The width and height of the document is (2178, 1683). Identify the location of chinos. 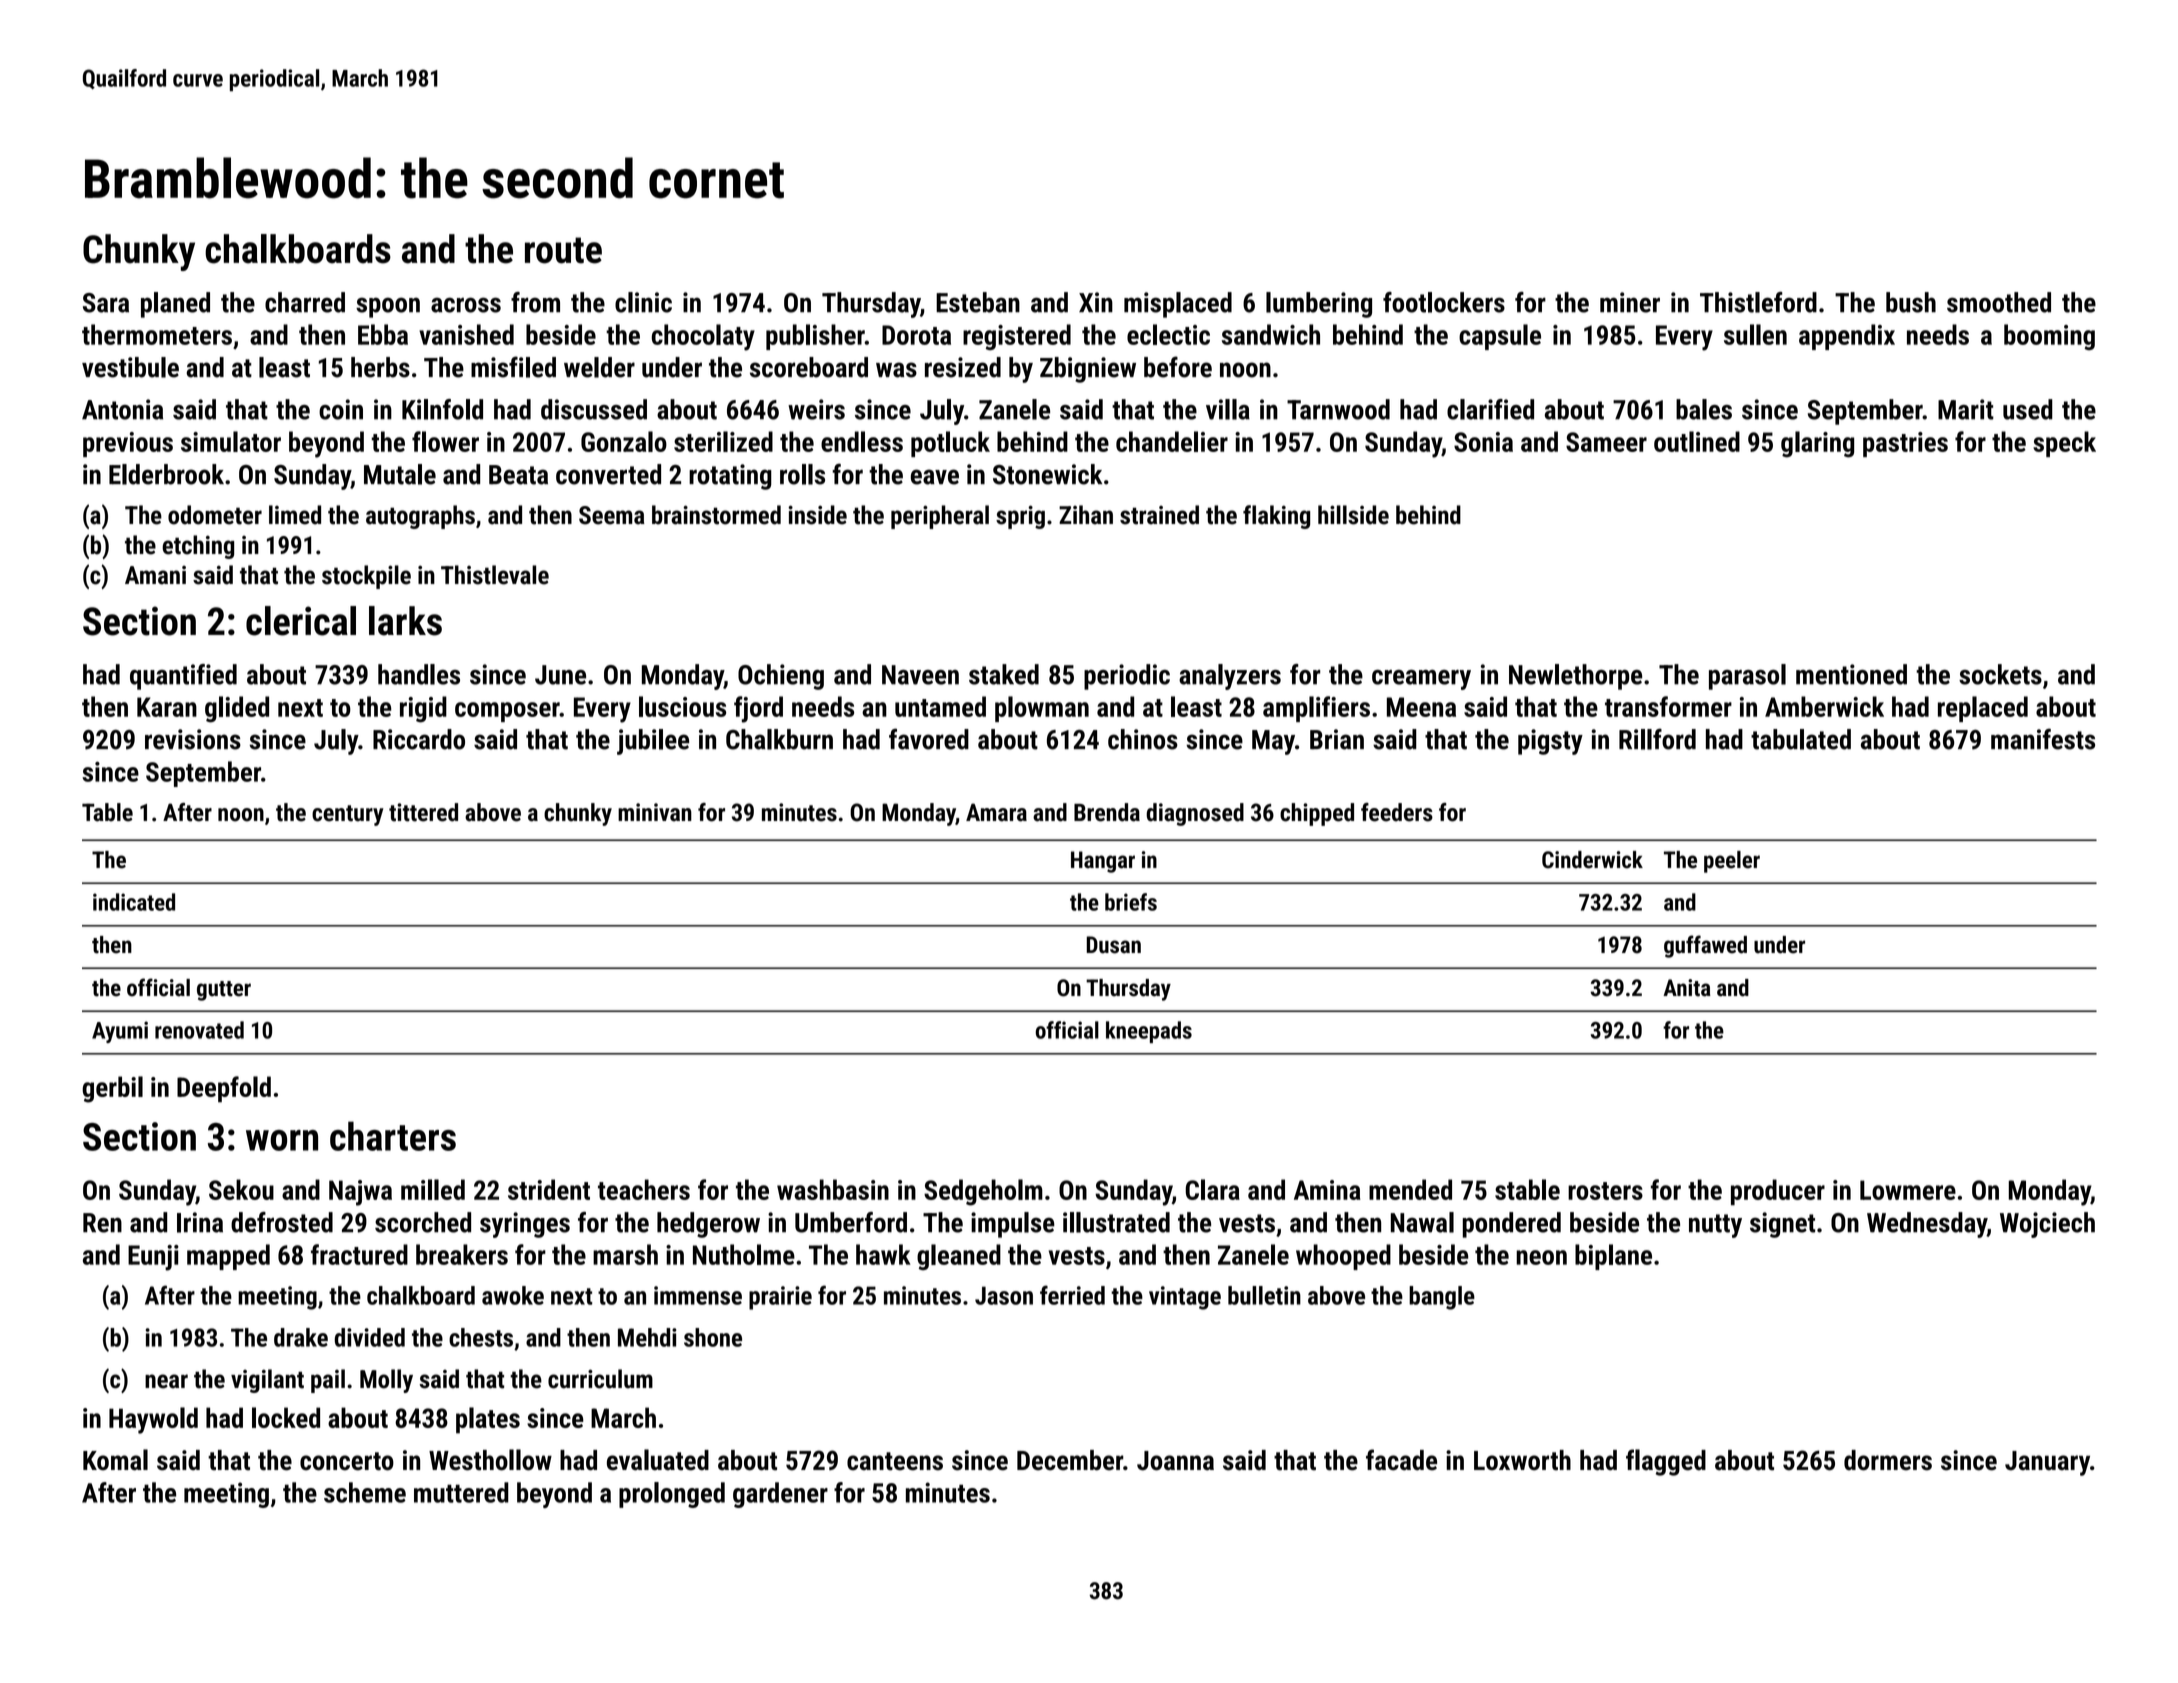
(1143, 739).
